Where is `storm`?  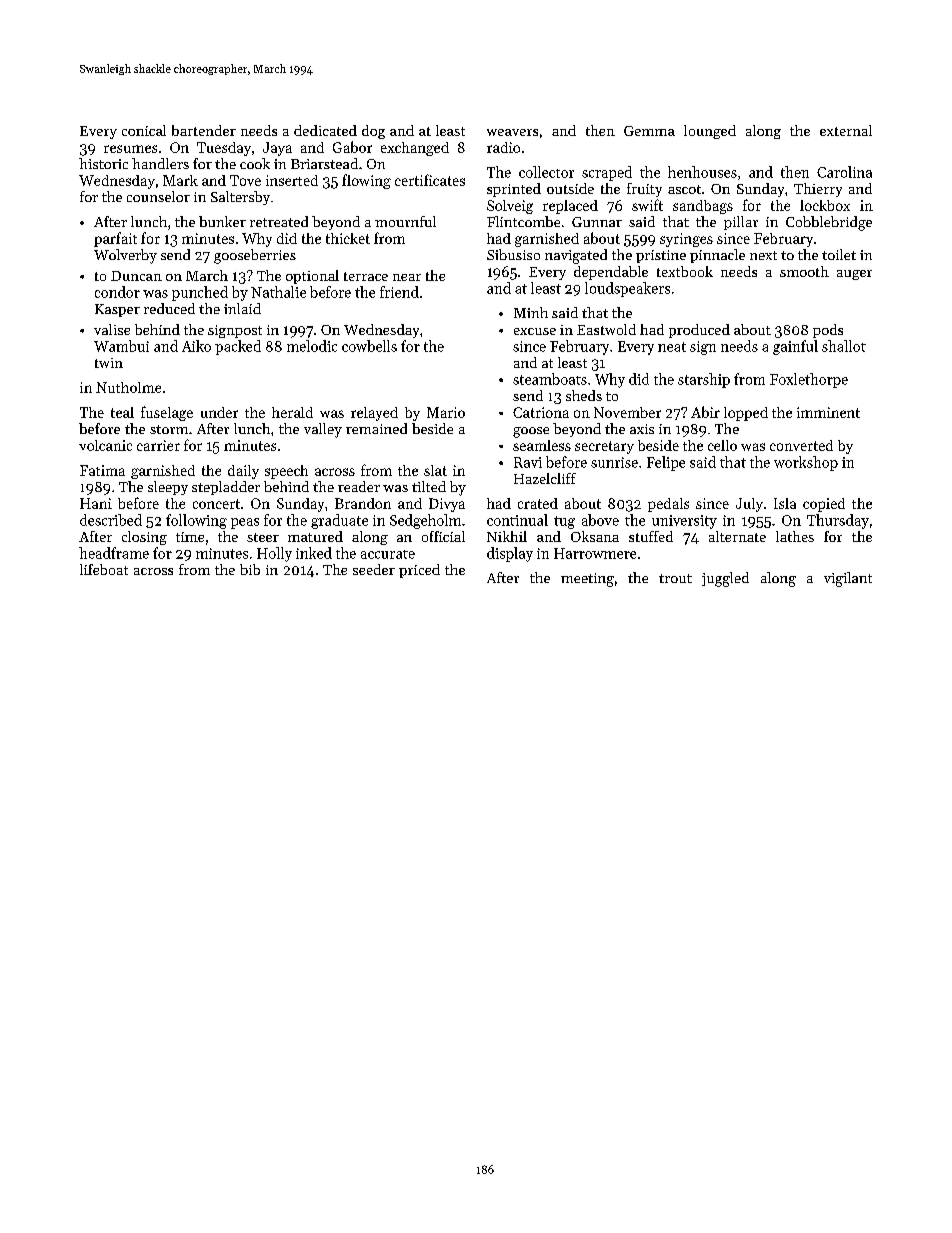
storm is located at coordinates (169, 429).
